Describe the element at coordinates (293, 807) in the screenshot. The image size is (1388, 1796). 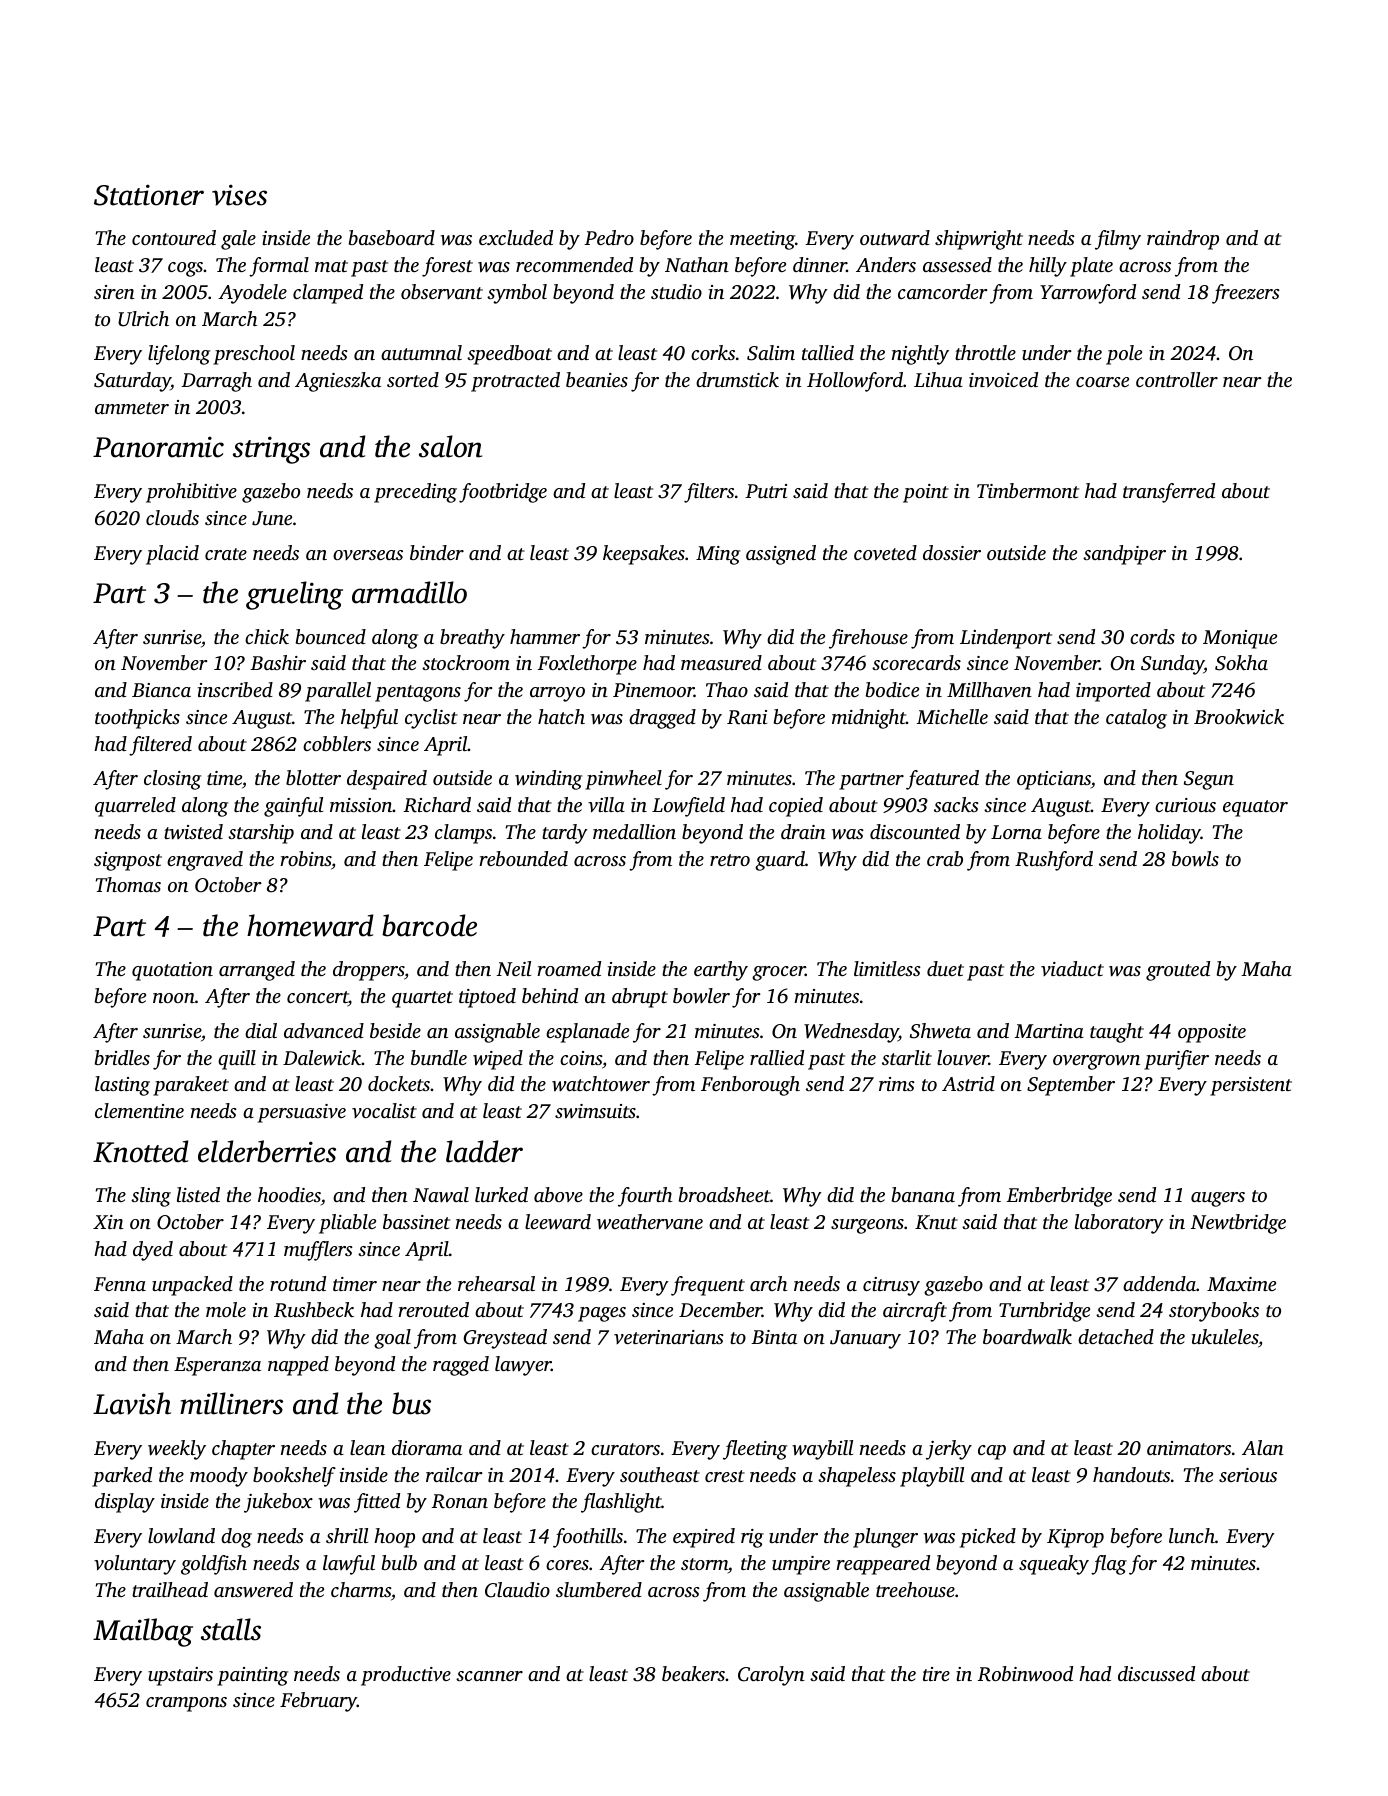
I see `gainful` at that location.
